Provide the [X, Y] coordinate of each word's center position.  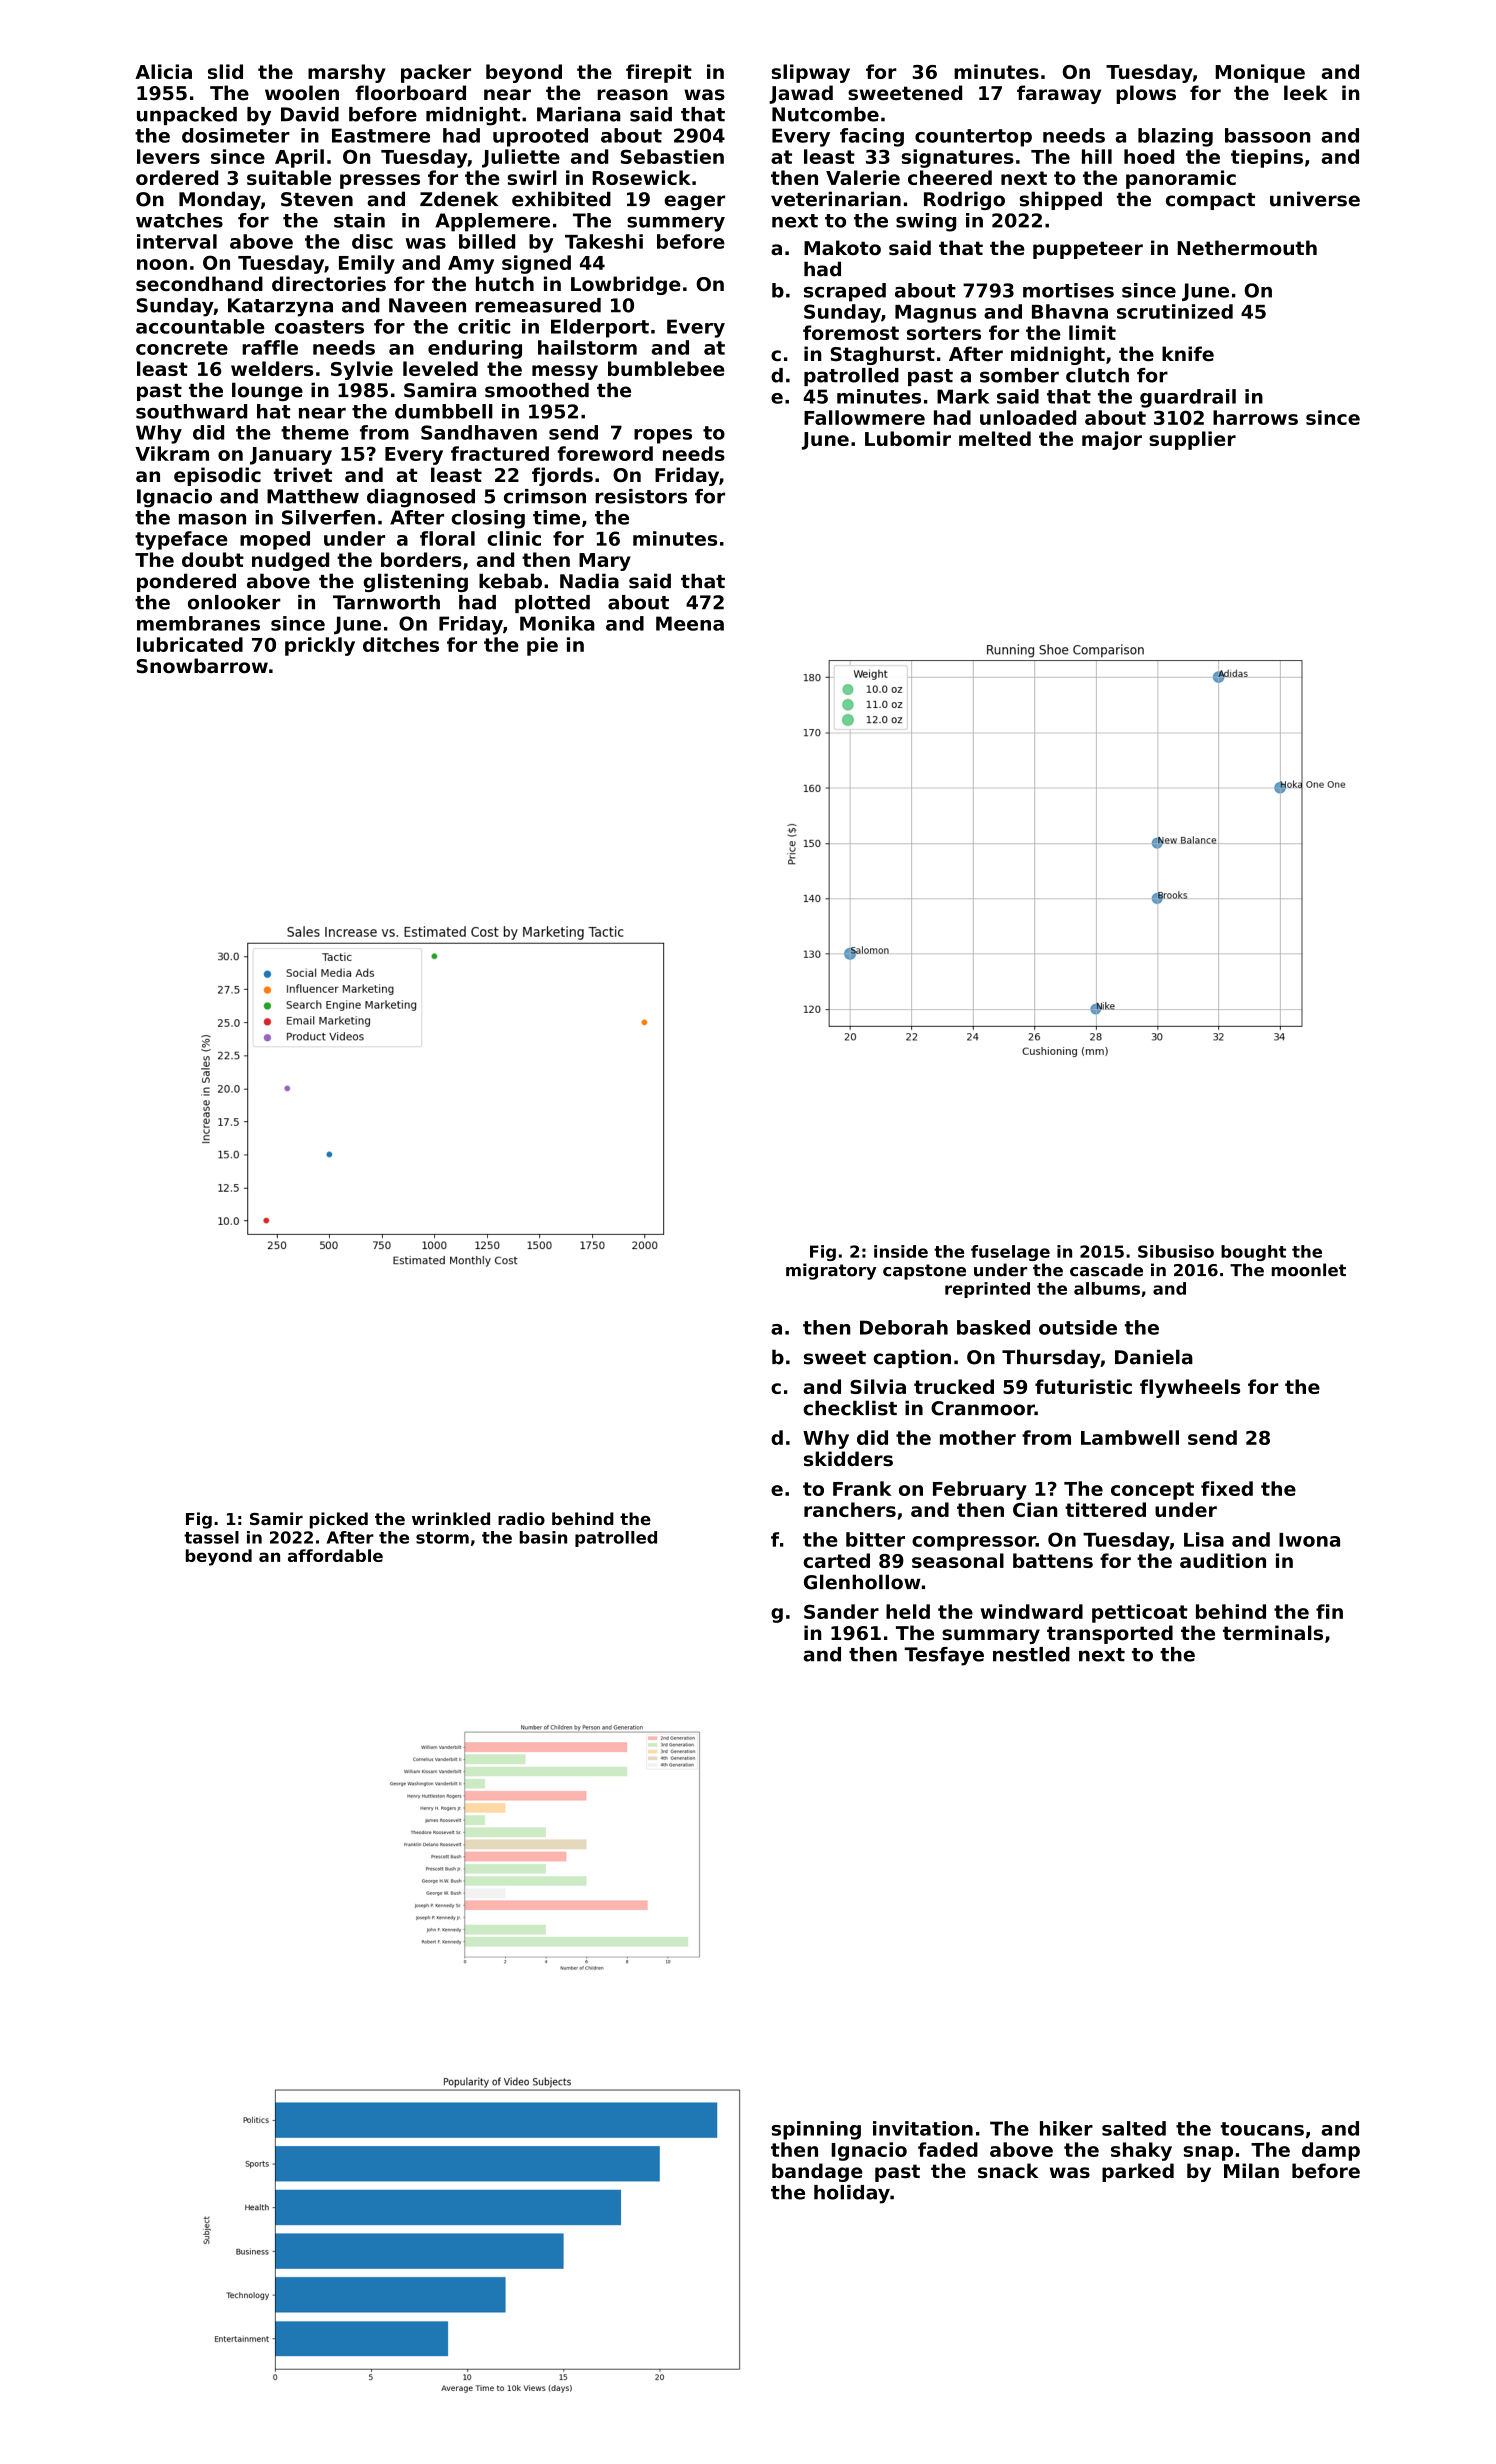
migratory [831, 1271]
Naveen [427, 305]
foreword [605, 453]
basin [543, 1537]
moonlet [1308, 1270]
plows [1146, 94]
